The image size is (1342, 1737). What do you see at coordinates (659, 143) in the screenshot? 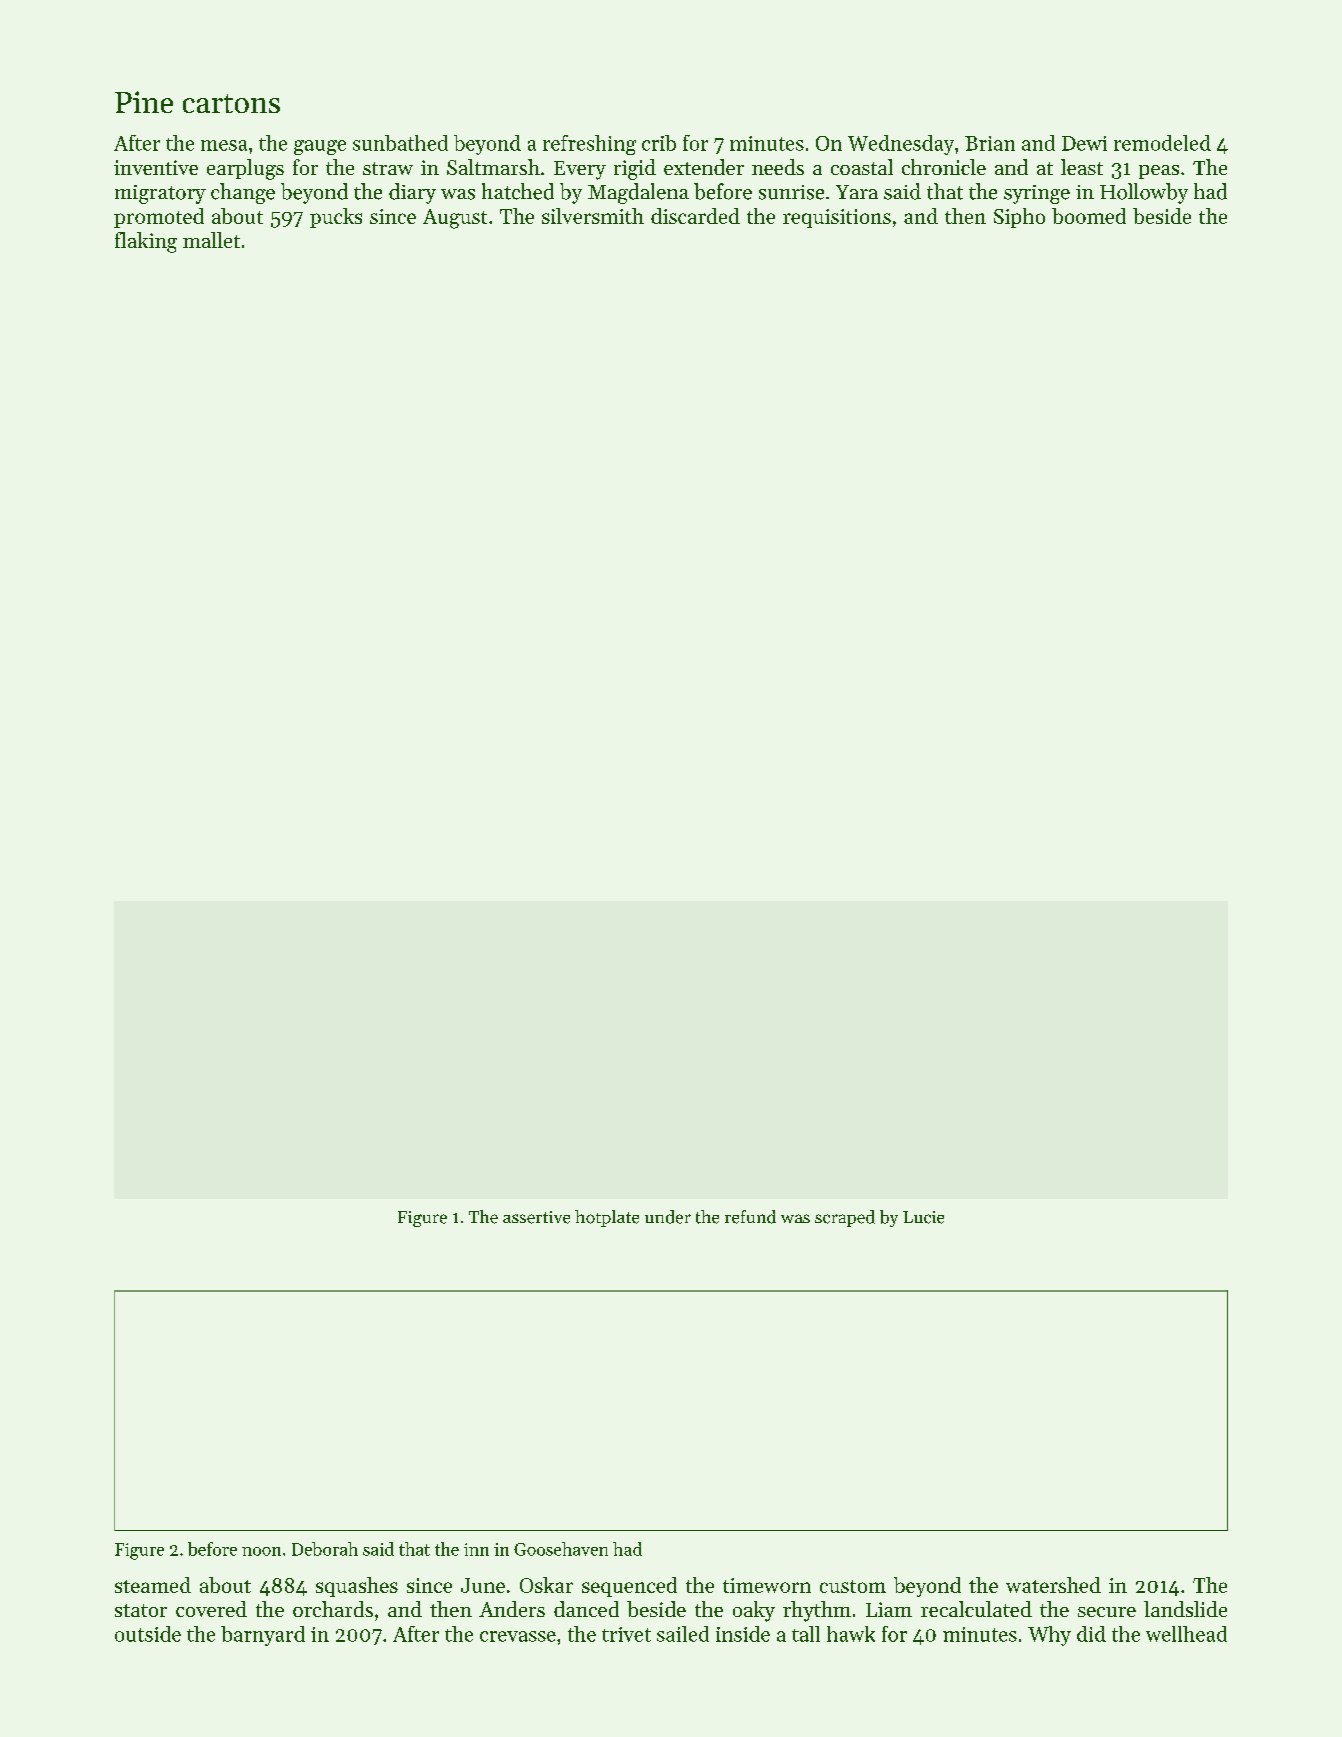
I see `crib` at bounding box center [659, 143].
